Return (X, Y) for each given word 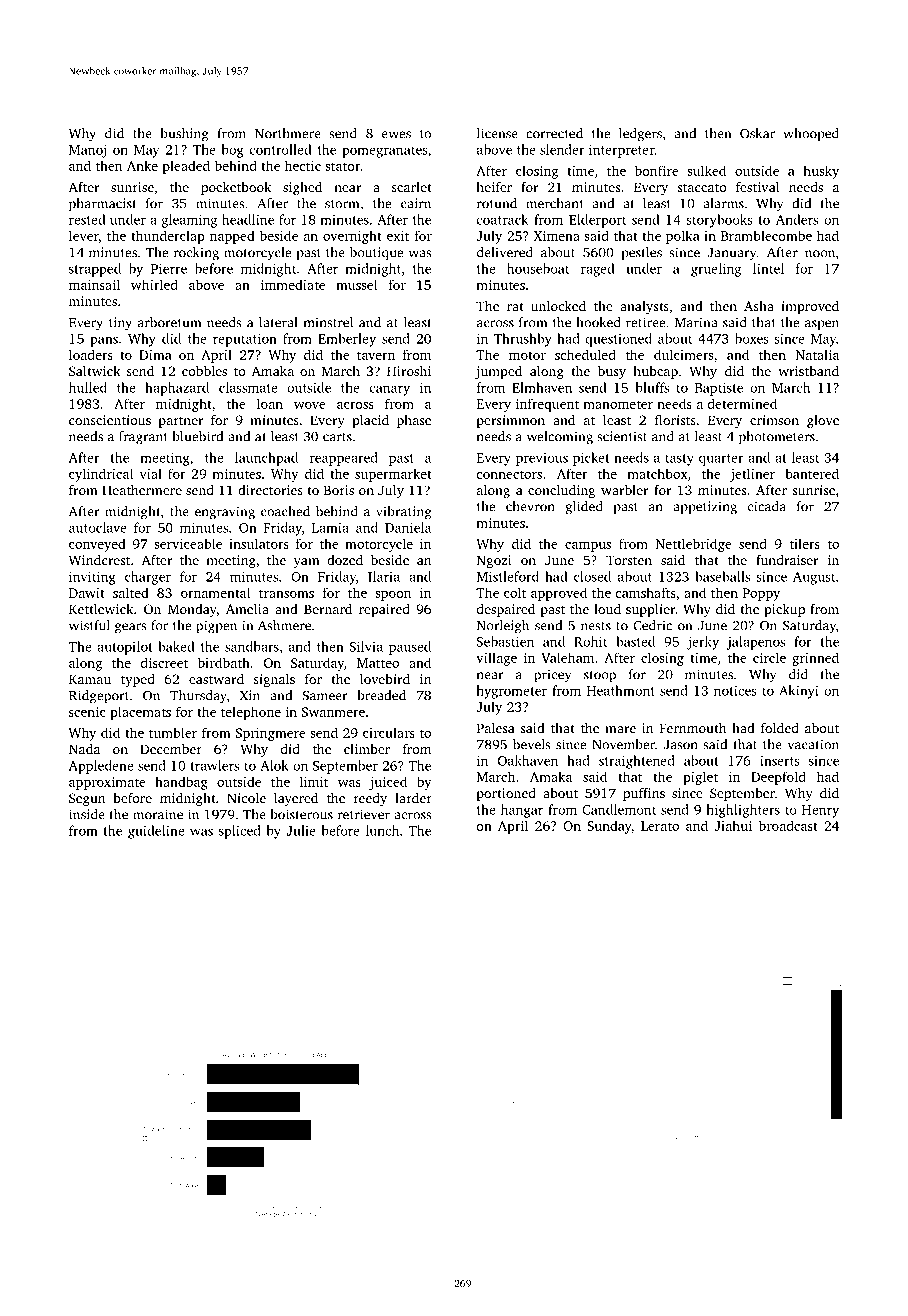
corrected (554, 133)
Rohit (590, 641)
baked (176, 646)
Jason (681, 745)
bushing (184, 135)
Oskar (757, 133)
